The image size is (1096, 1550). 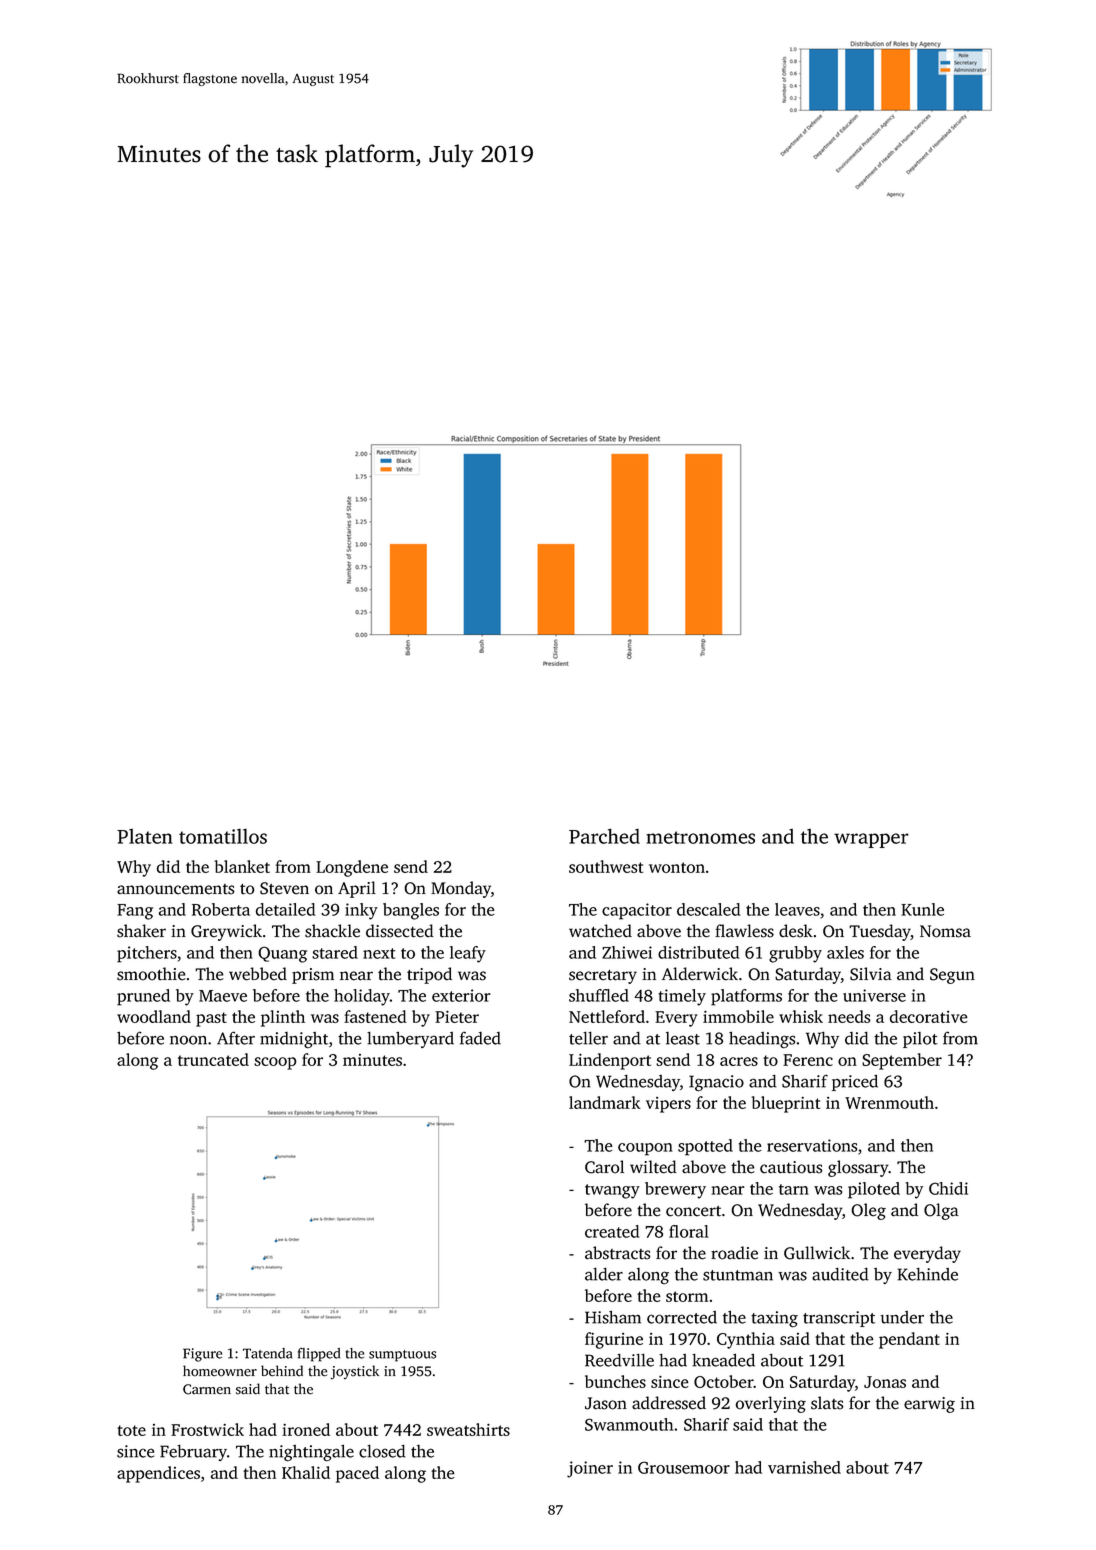 I want to click on Platen, so click(x=145, y=836).
